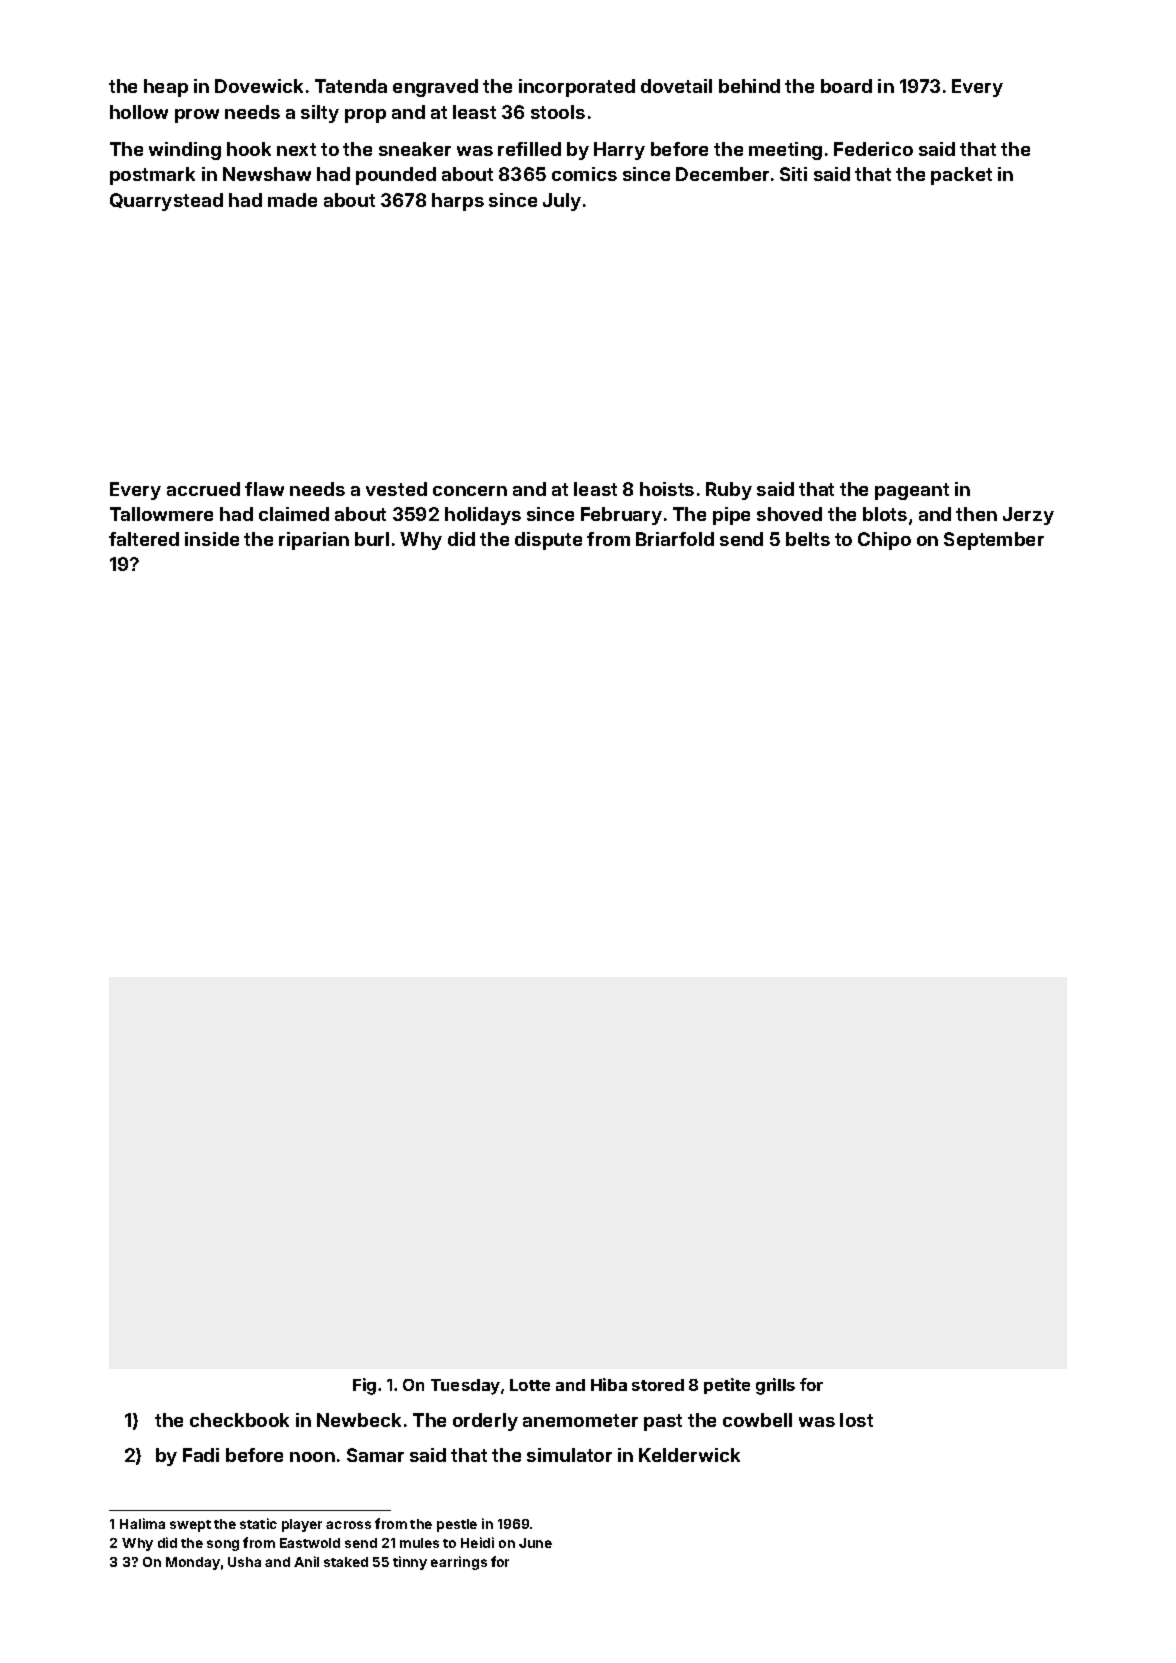 This screenshot has height=1663, width=1176. Describe the element at coordinates (212, 539) in the screenshot. I see `inside` at that location.
